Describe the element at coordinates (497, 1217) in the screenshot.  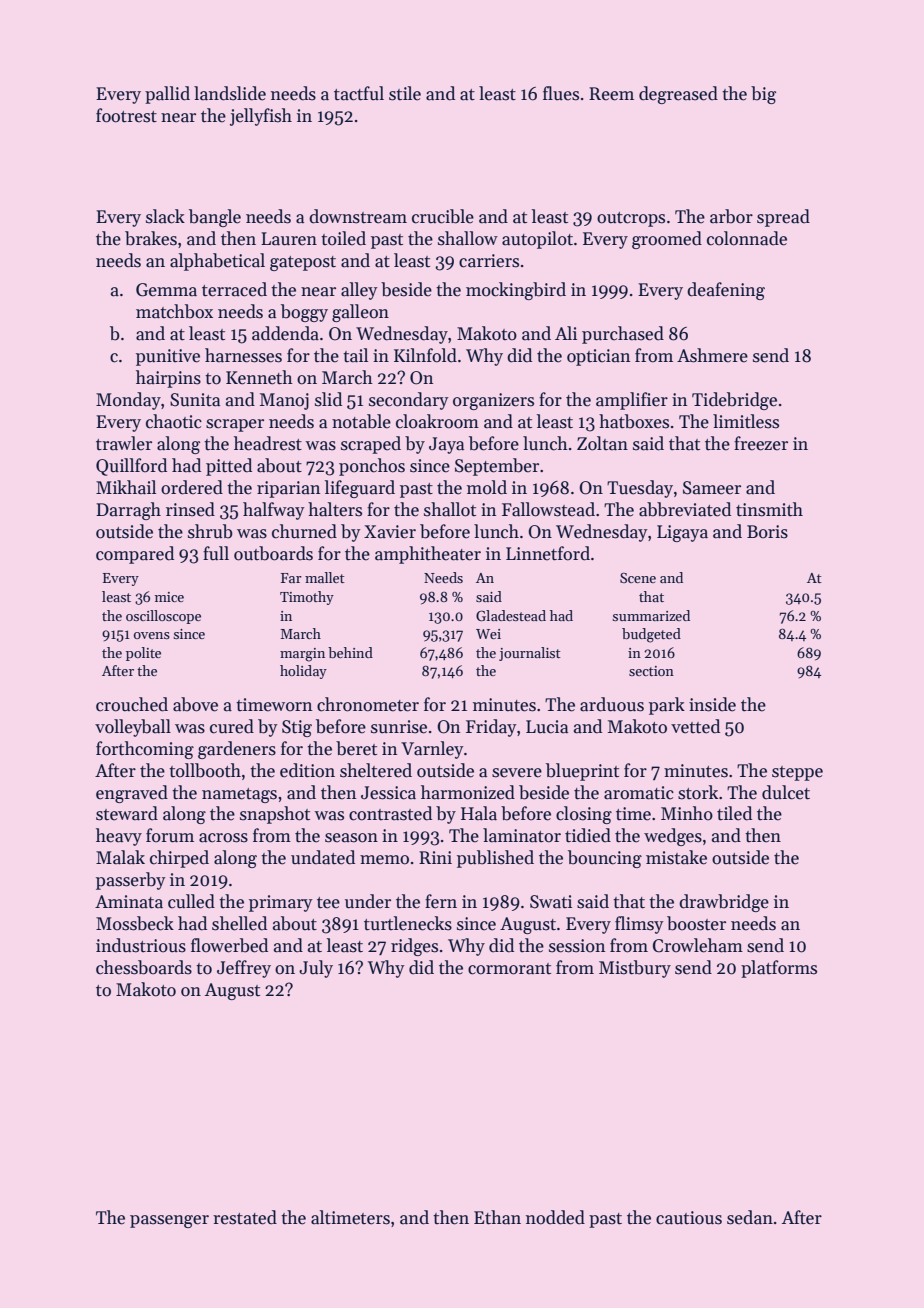
I see `Ethan` at that location.
